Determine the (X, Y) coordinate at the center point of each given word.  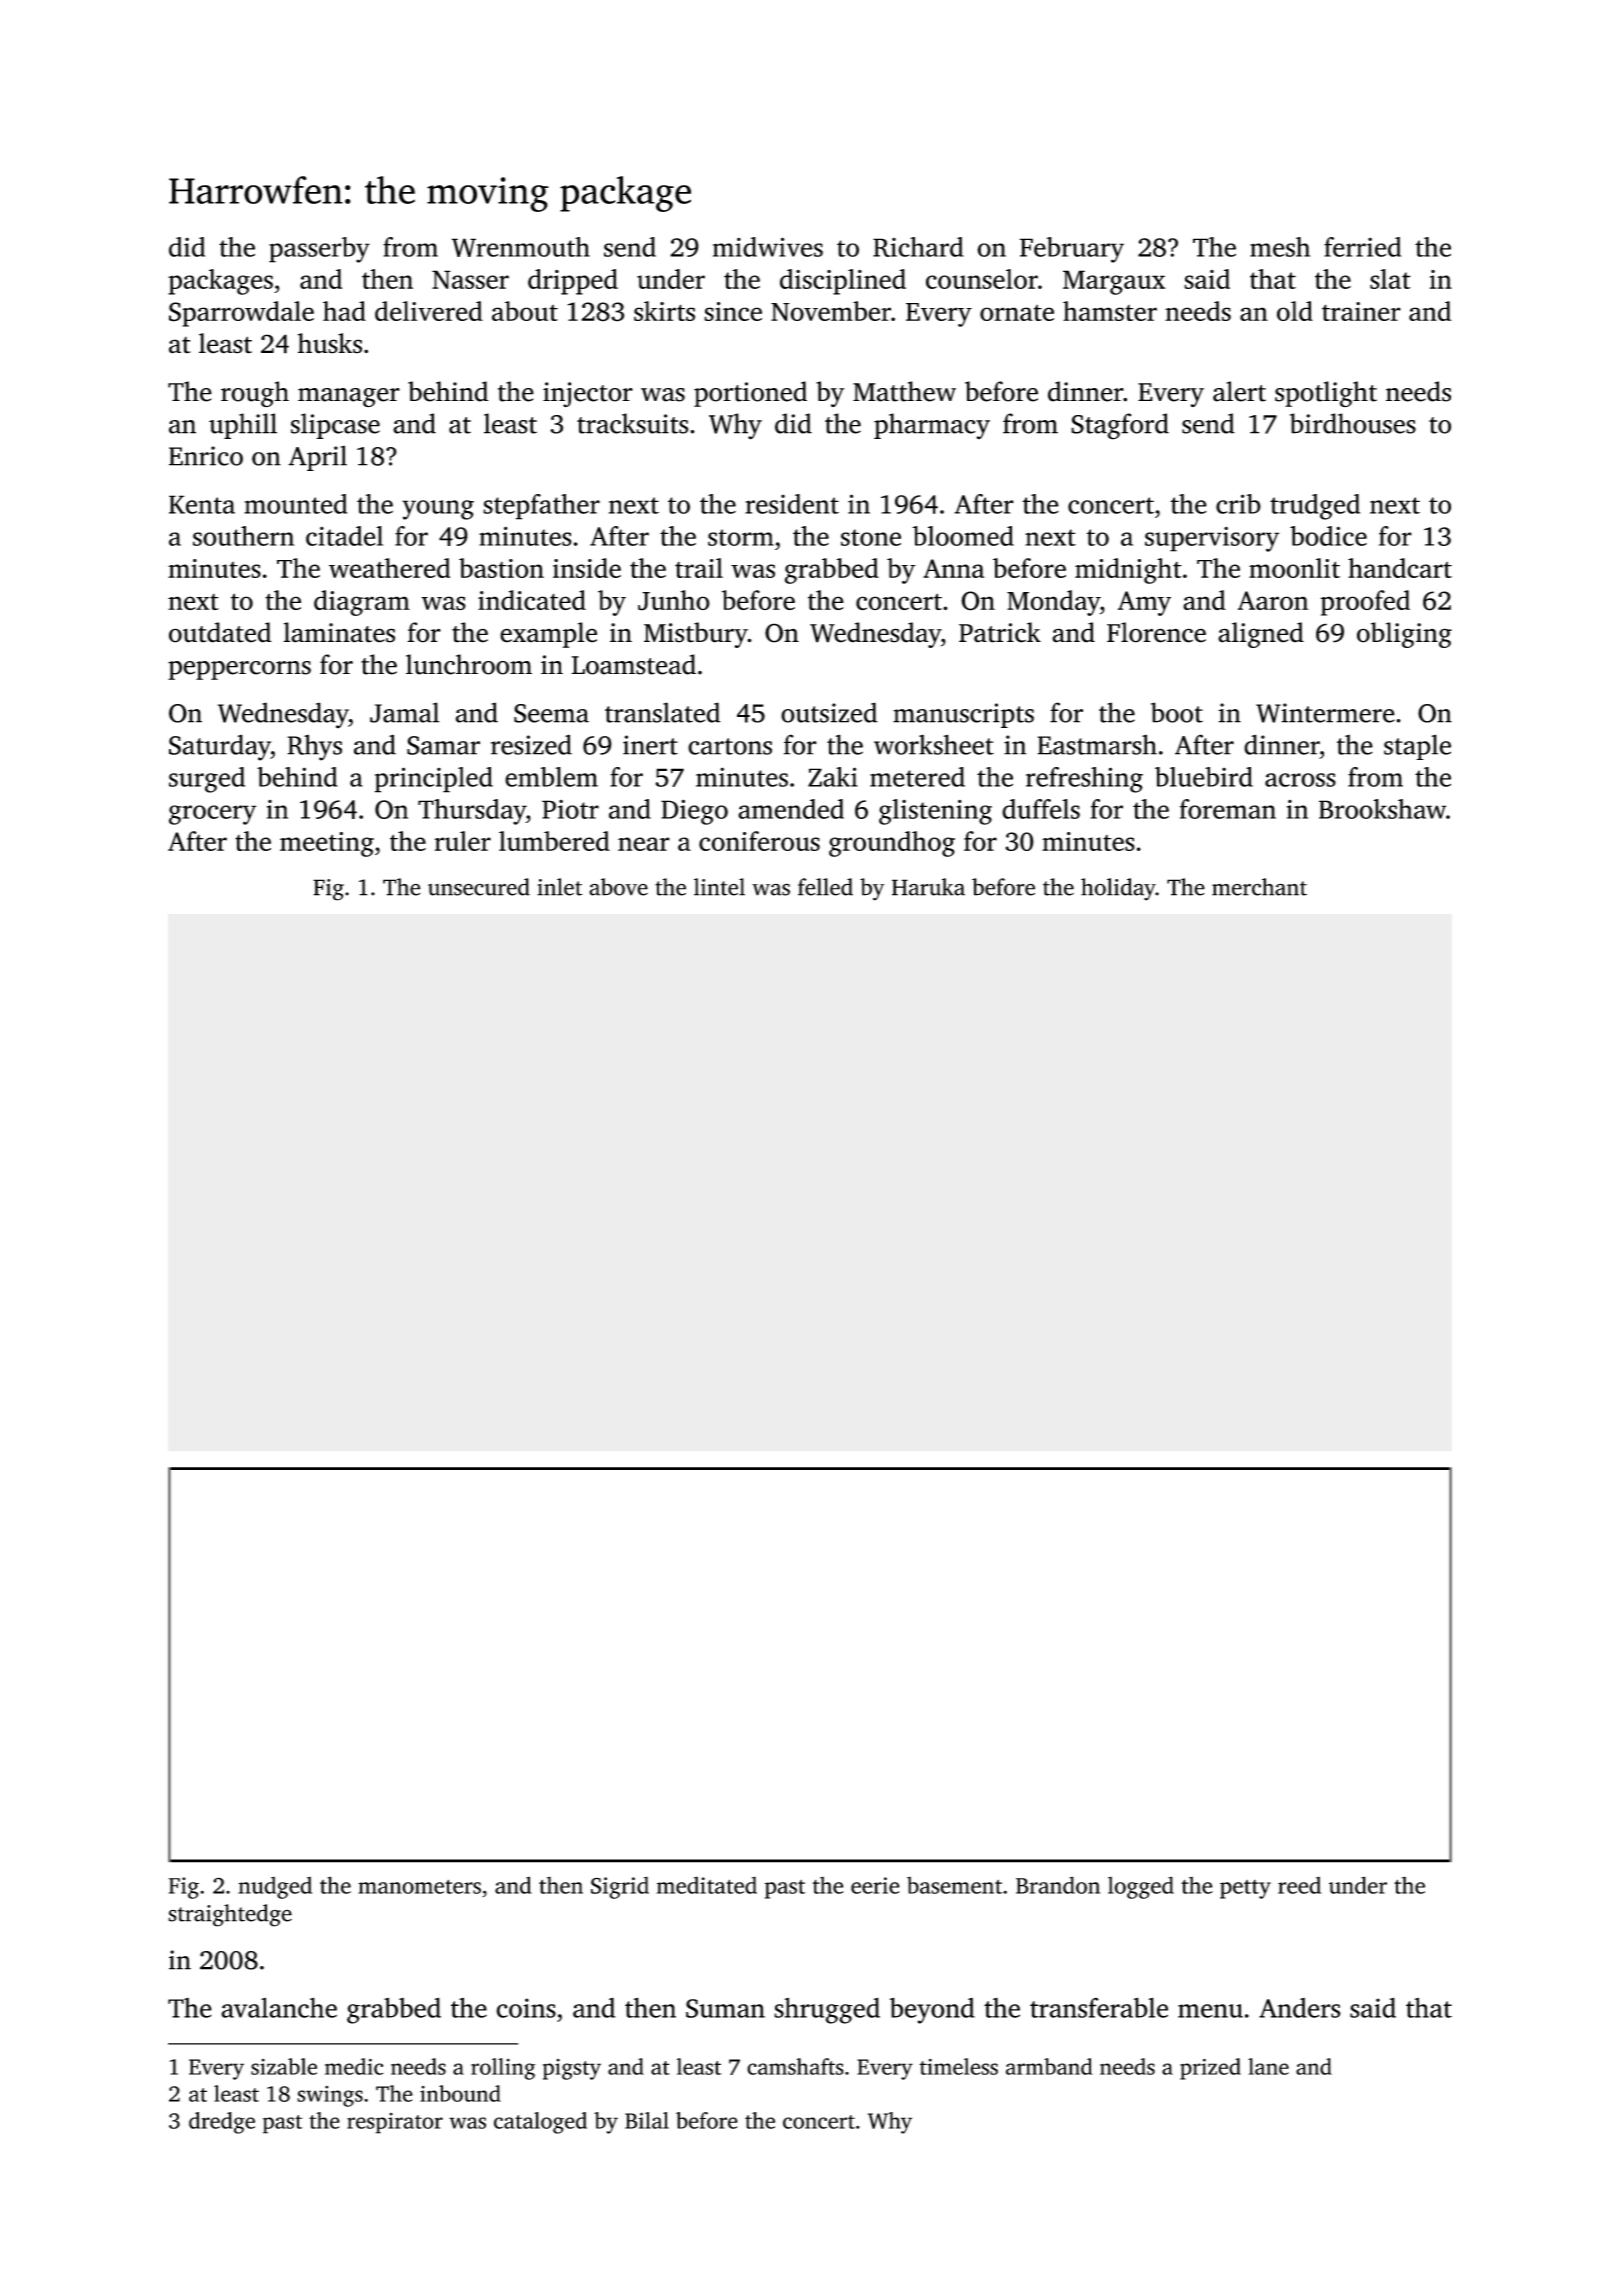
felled (825, 887)
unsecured (479, 887)
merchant (1259, 887)
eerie (875, 1885)
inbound (460, 2093)
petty (1245, 1889)
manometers (419, 1886)
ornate (1017, 313)
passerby (319, 250)
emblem (551, 777)
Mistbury (696, 635)
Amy (1144, 603)
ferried (1362, 247)
